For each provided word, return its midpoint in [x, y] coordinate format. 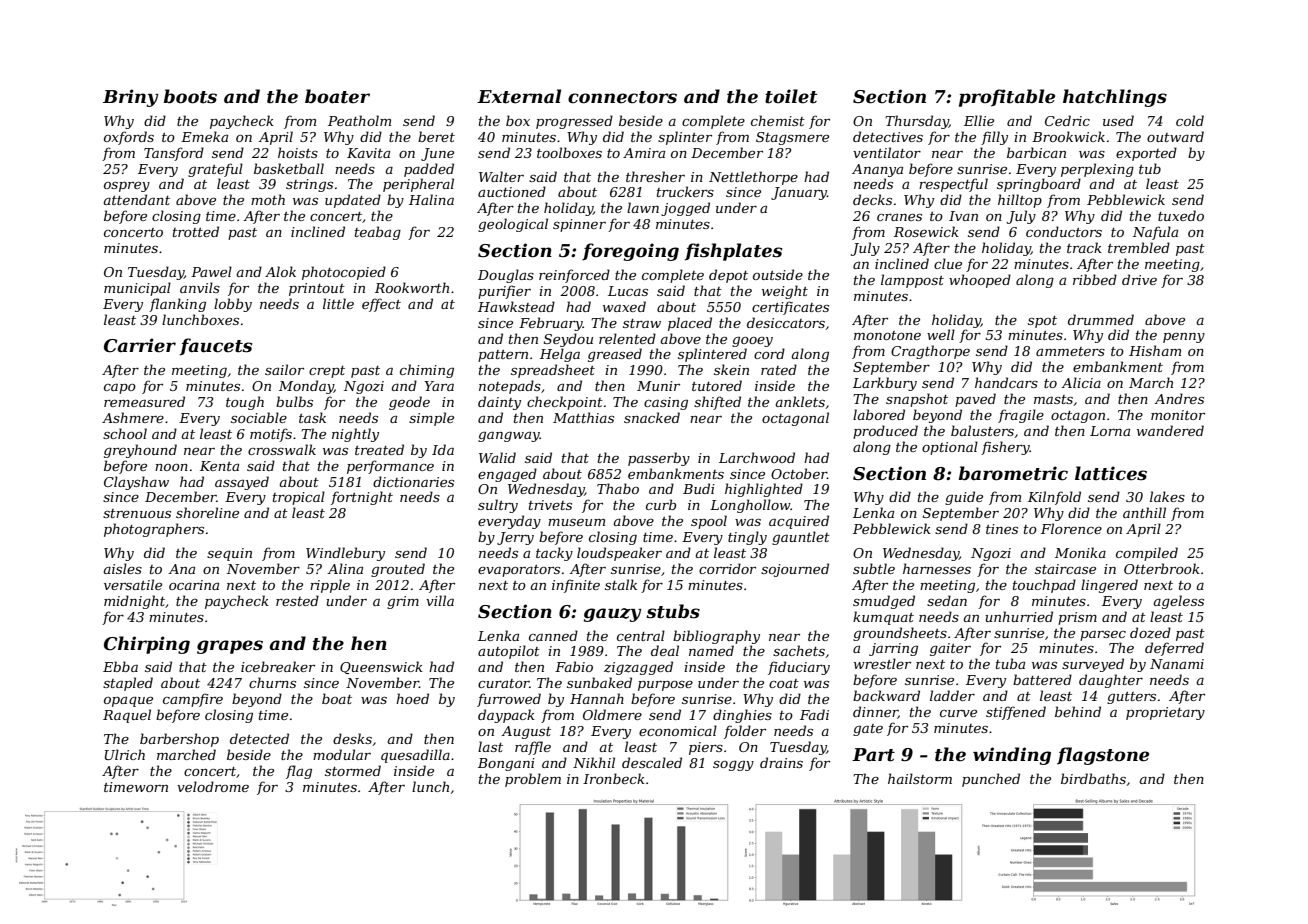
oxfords [129, 138]
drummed [1101, 319]
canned [553, 635]
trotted [196, 231]
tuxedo [1181, 215]
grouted [398, 570]
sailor [284, 369]
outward [1175, 136]
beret [436, 136]
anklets [800, 401]
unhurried [1019, 616]
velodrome [213, 786]
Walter [501, 176]
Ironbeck [614, 778]
